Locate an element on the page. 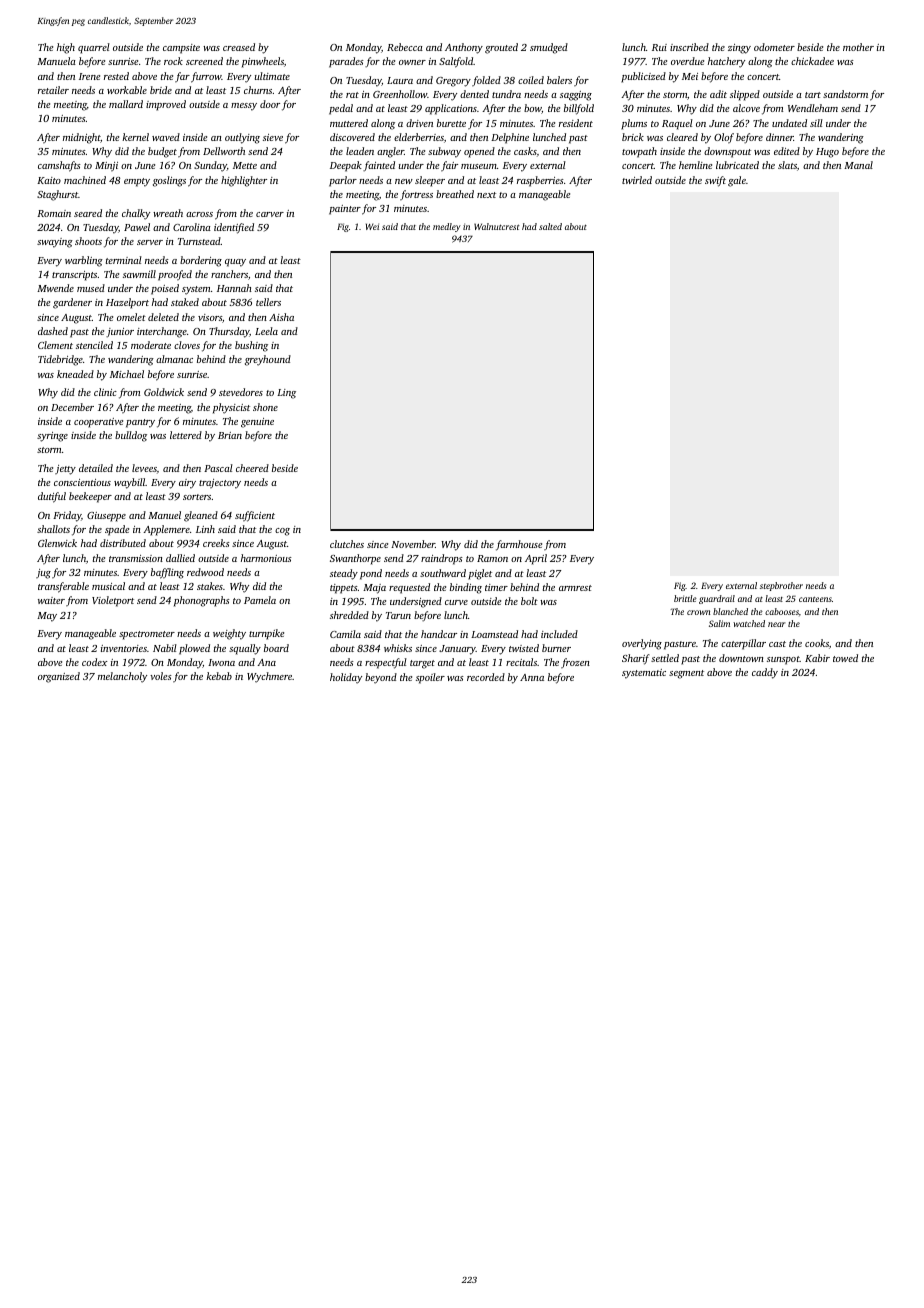 The height and width of the page is (1308, 924). Rebecca is located at coordinates (405, 47).
